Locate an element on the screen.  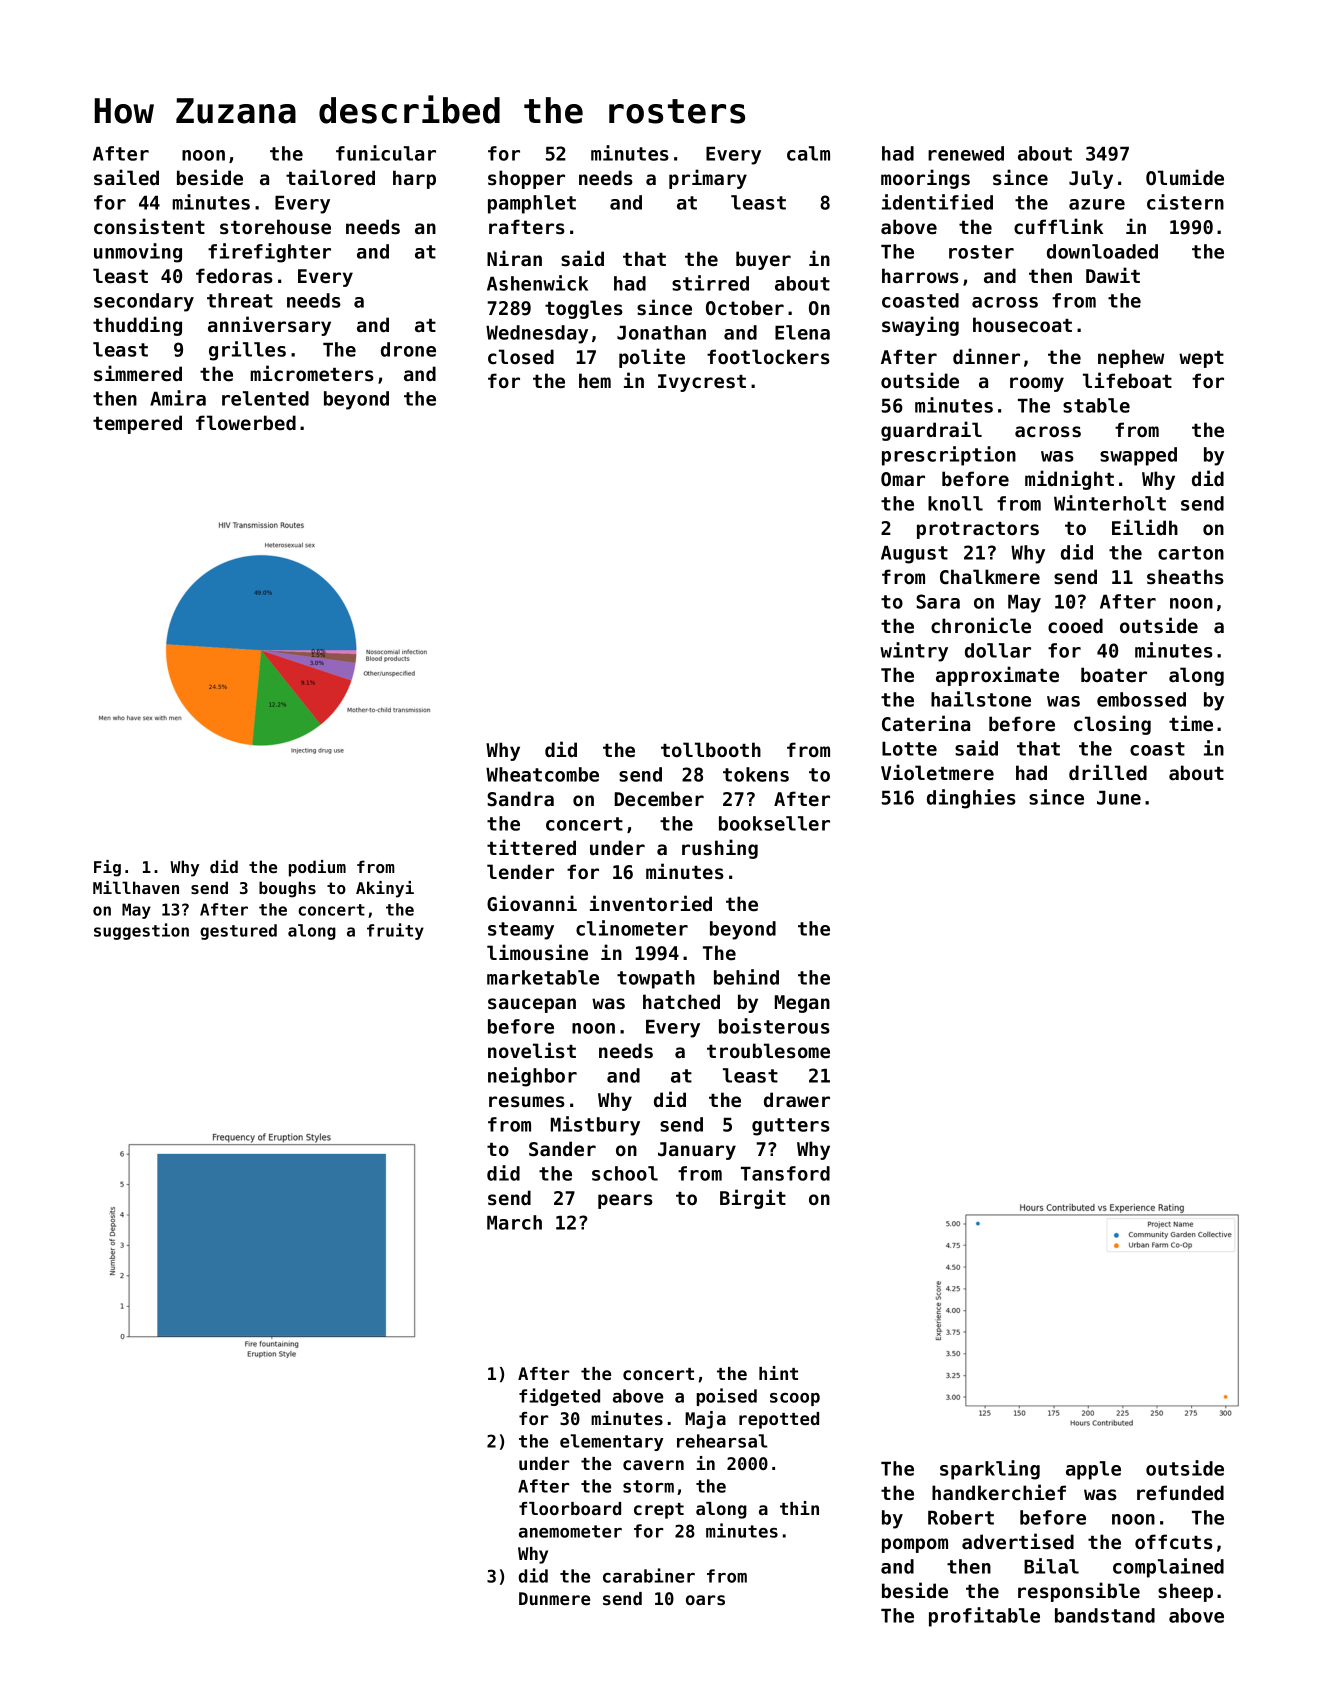
Dunmere is located at coordinates (554, 1598).
